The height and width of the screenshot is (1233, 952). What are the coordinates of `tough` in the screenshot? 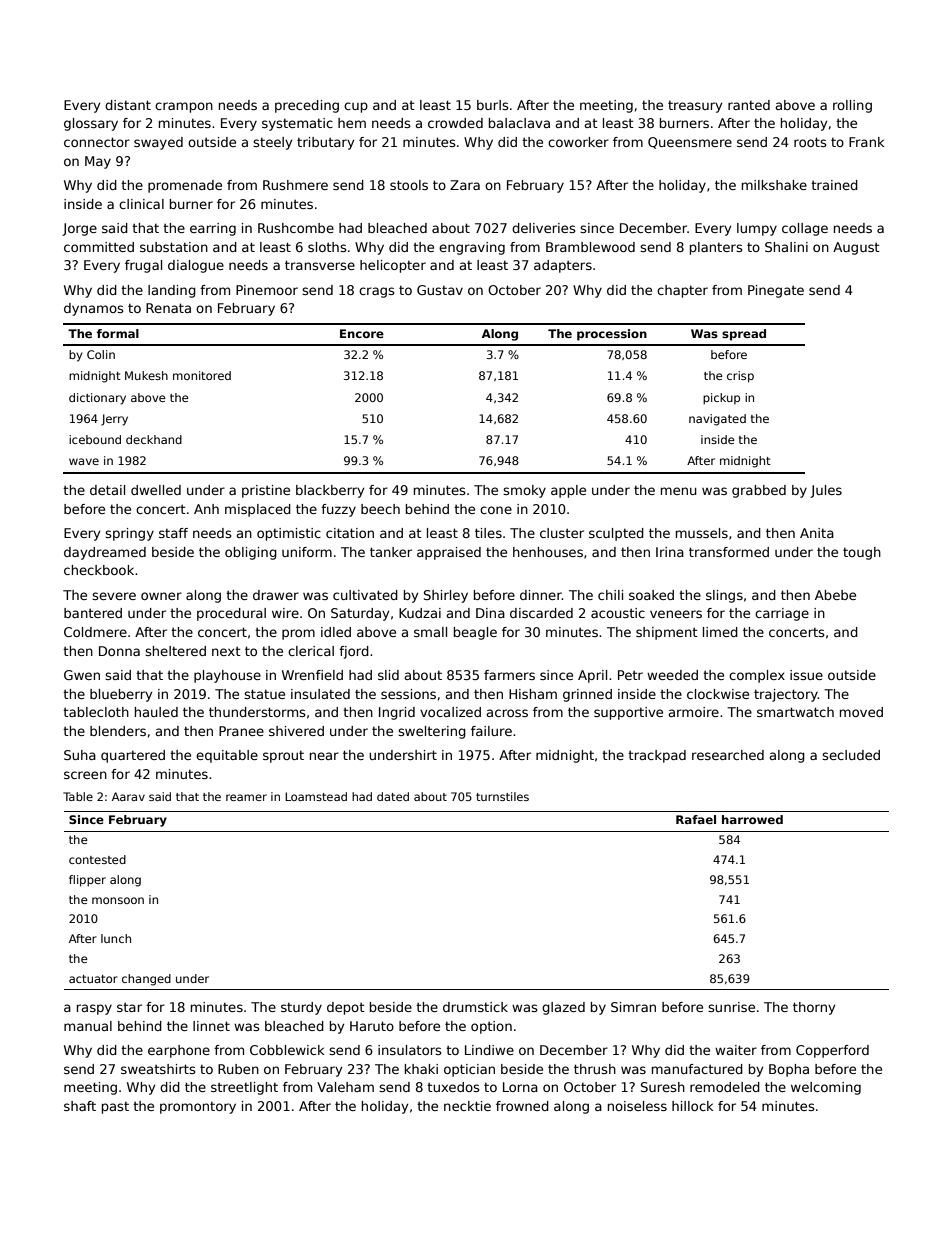 It's located at (862, 553).
